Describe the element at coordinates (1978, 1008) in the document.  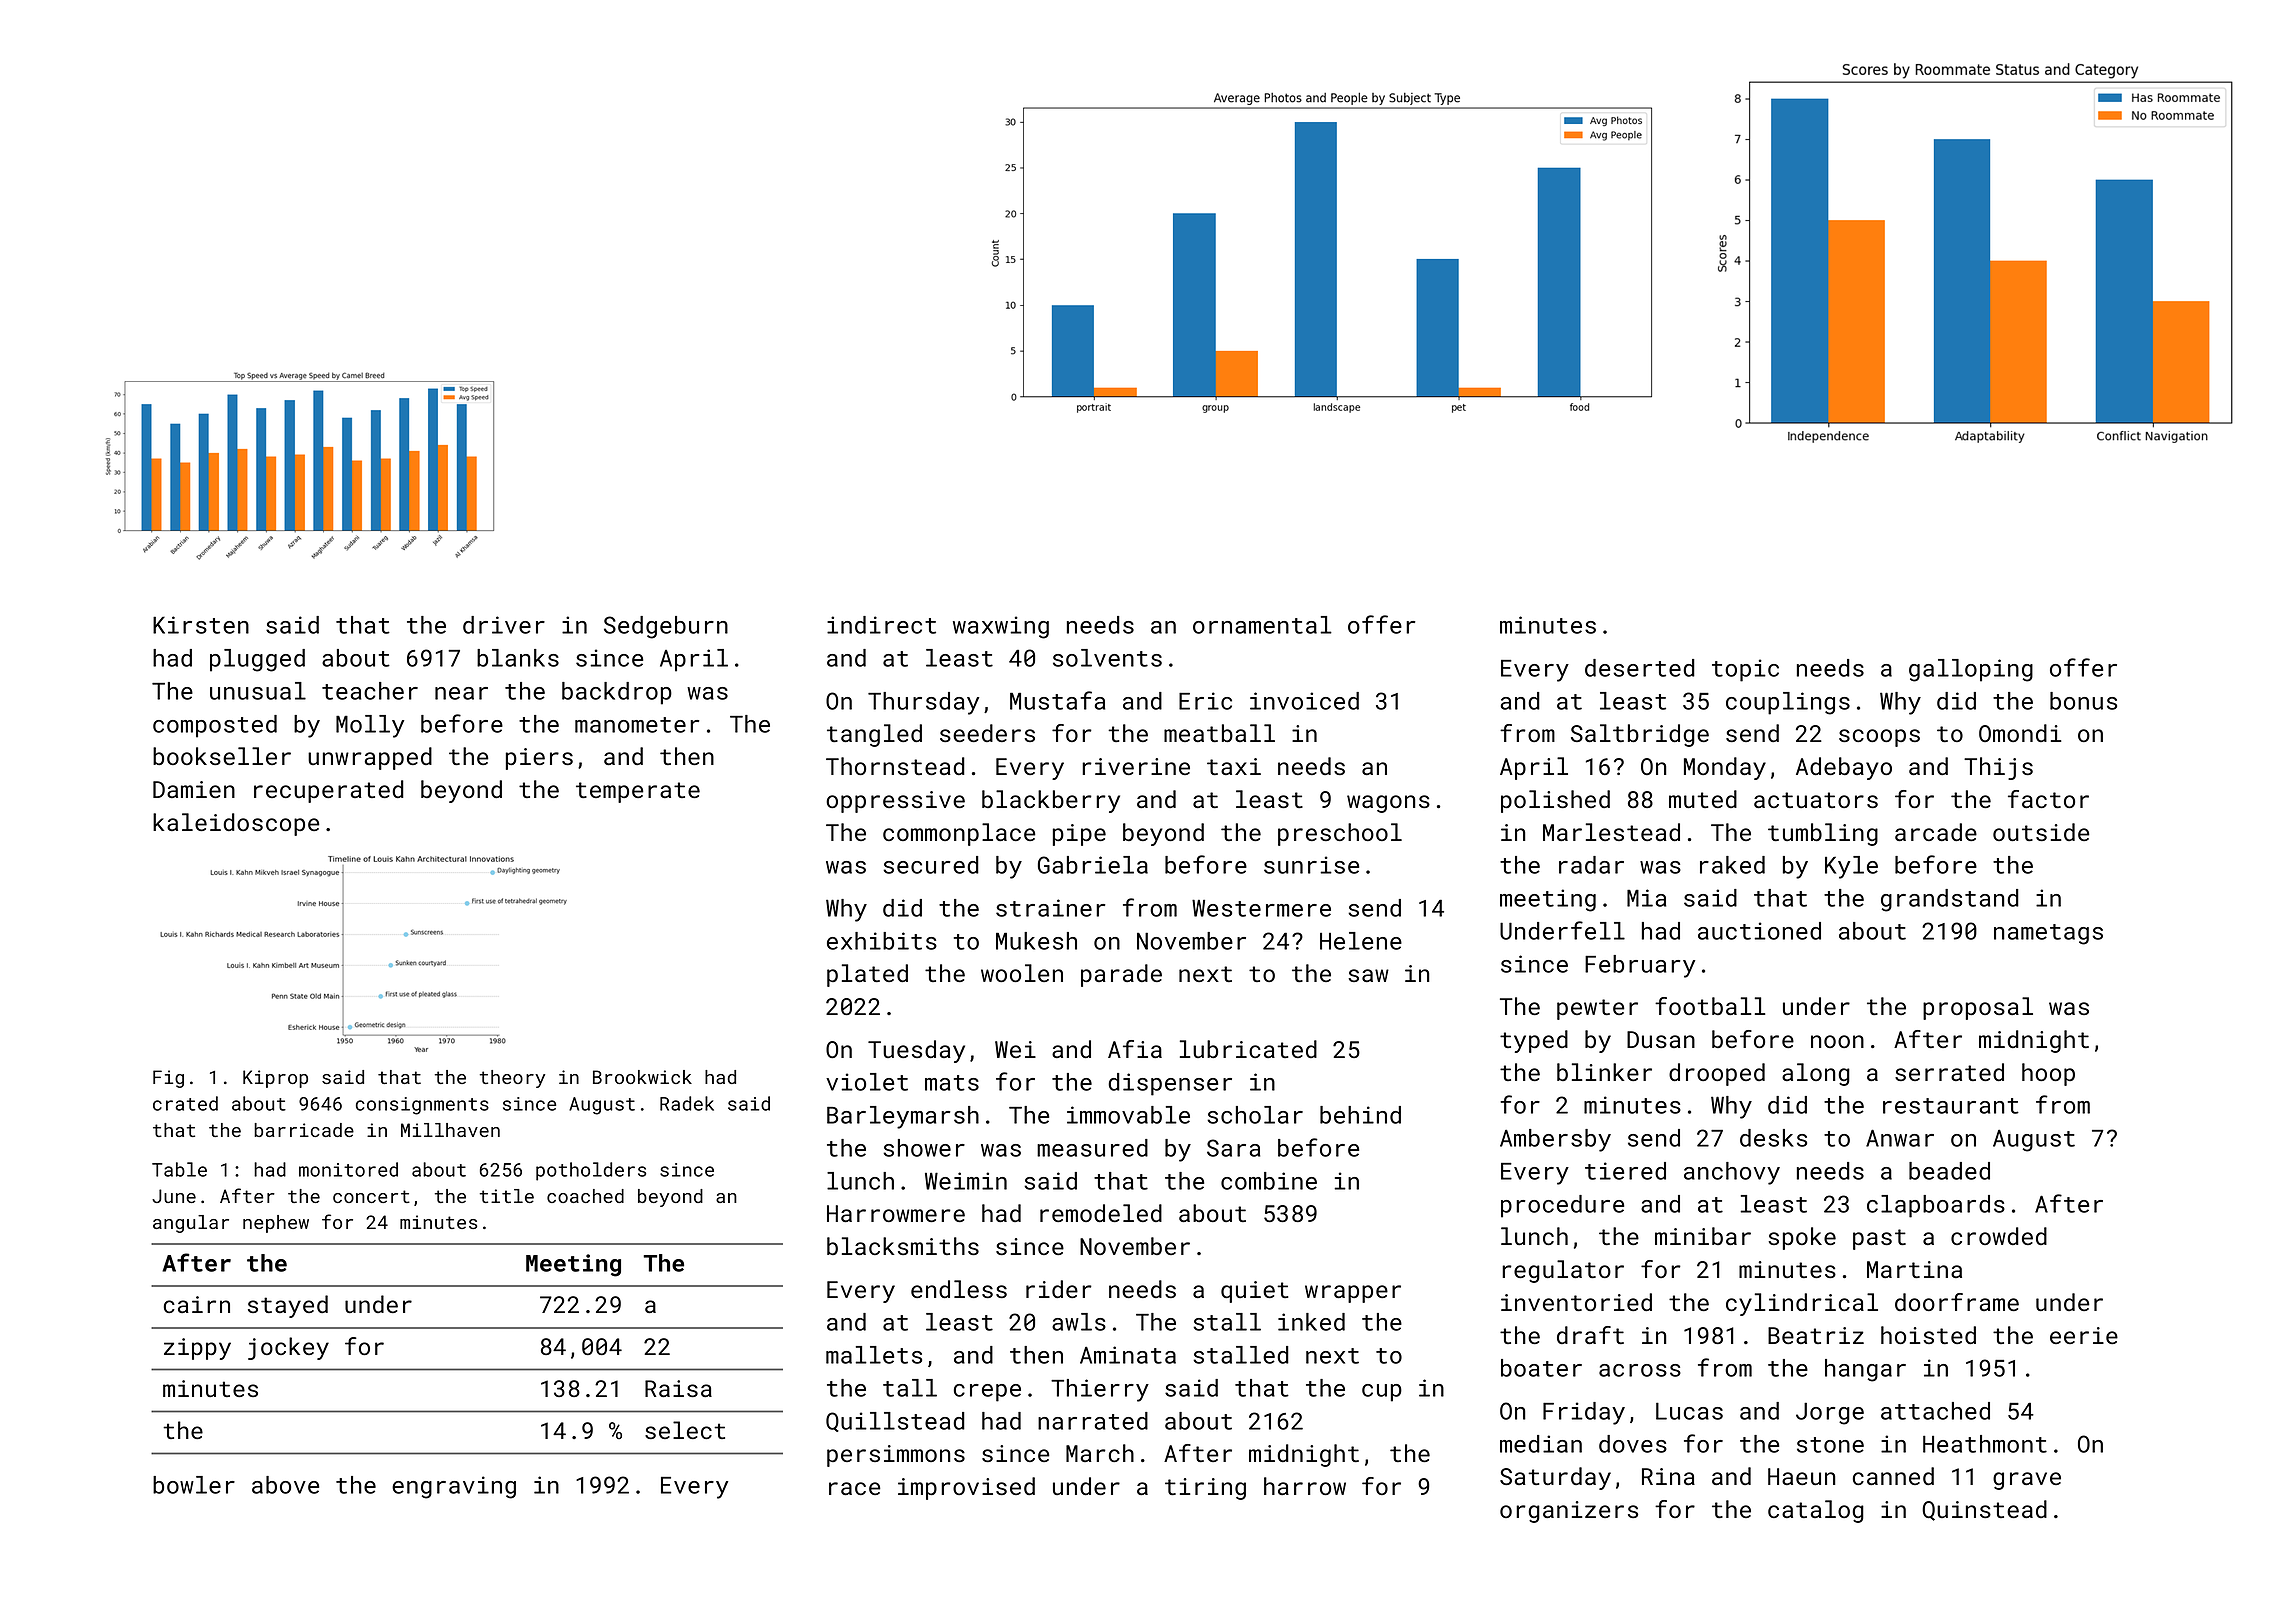
I see `proposal` at that location.
